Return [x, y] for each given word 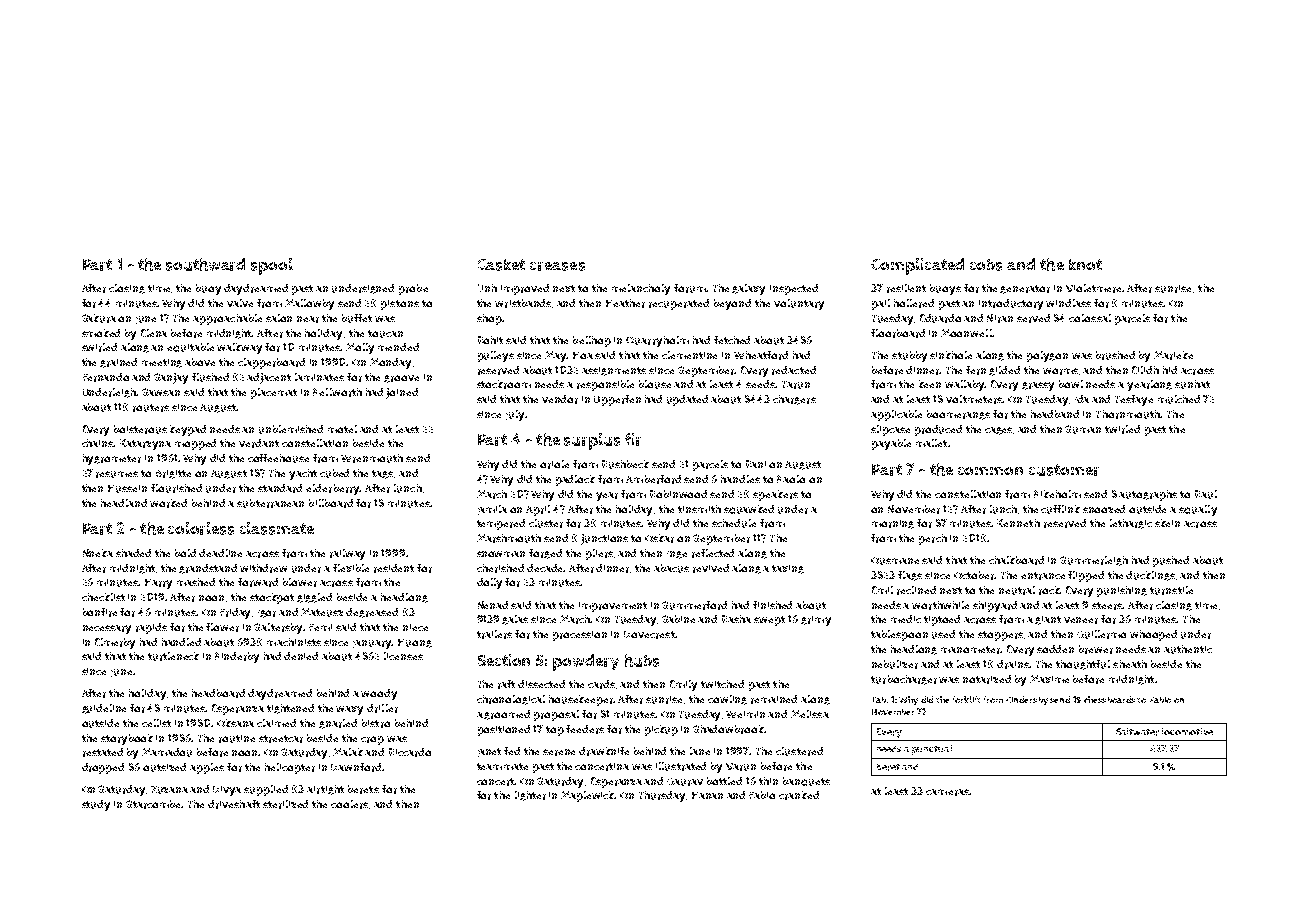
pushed [1171, 561]
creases [557, 266]
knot [1085, 264]
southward [205, 264]
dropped [103, 768]
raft [506, 684]
